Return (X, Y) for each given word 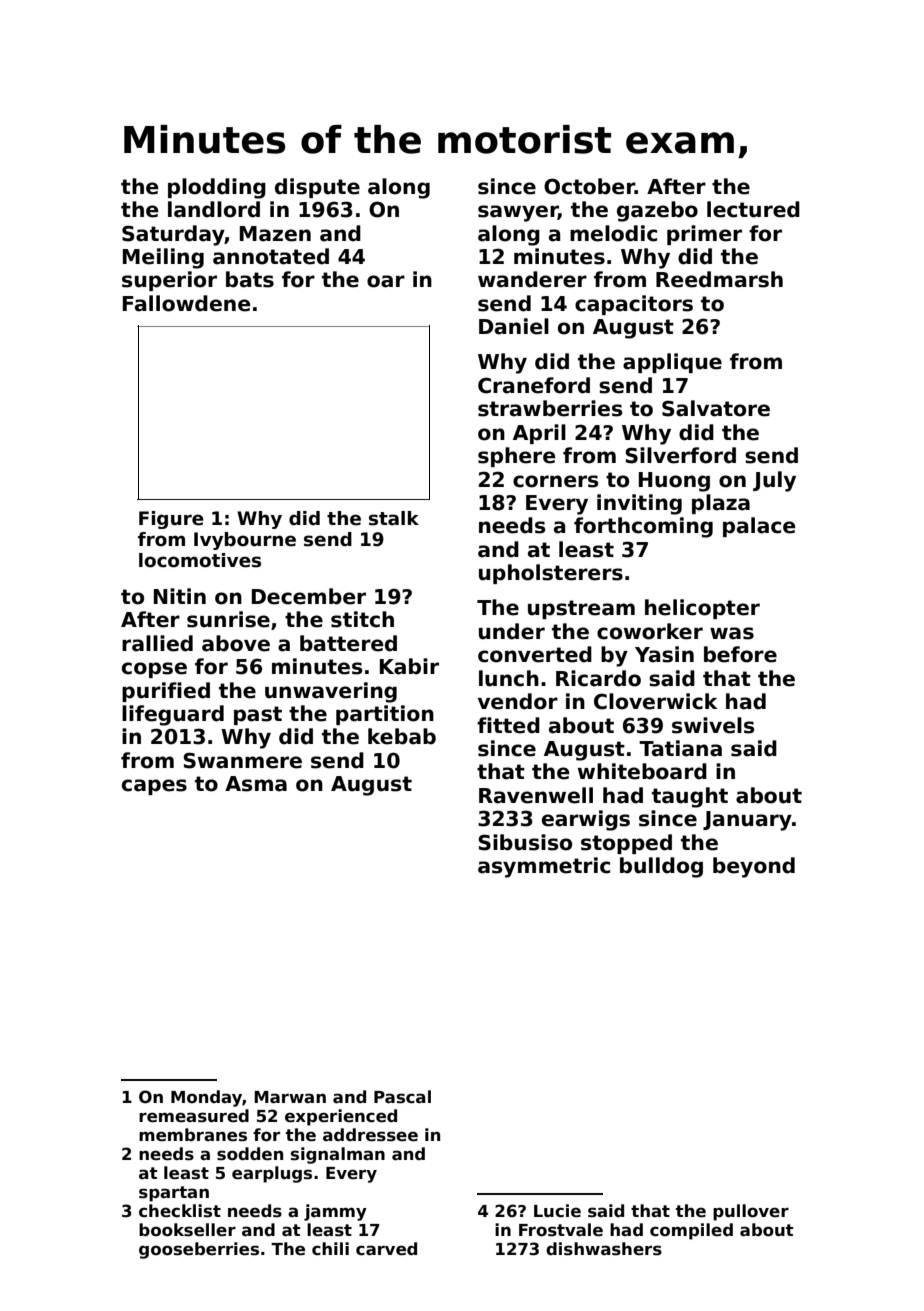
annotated (271, 256)
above (236, 643)
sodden (250, 1154)
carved (386, 1249)
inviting (639, 504)
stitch (362, 619)
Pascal (402, 1097)
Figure (171, 520)
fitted (508, 725)
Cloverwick (656, 701)
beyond (754, 867)
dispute (317, 188)
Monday (206, 1098)
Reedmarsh (719, 279)
